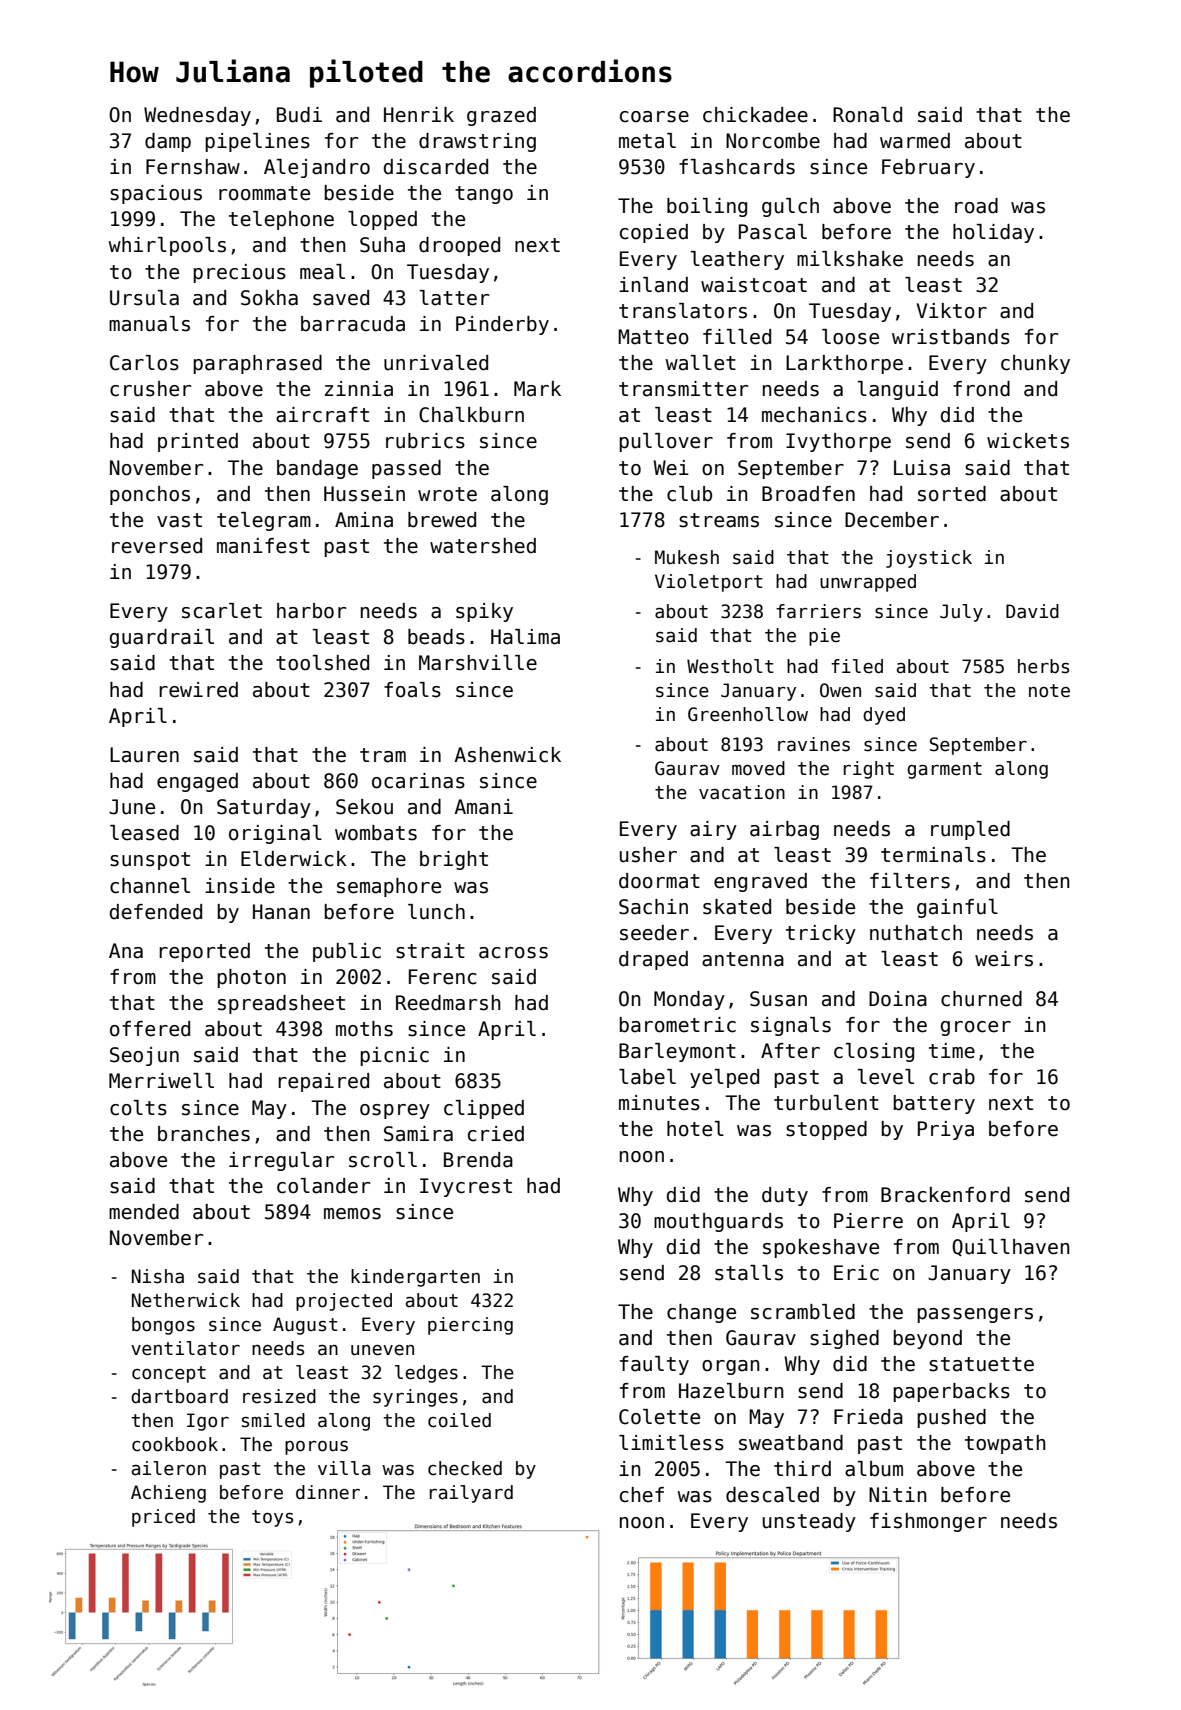 The image size is (1181, 1710). Describe the element at coordinates (867, 115) in the image. I see `Ronald` at that location.
